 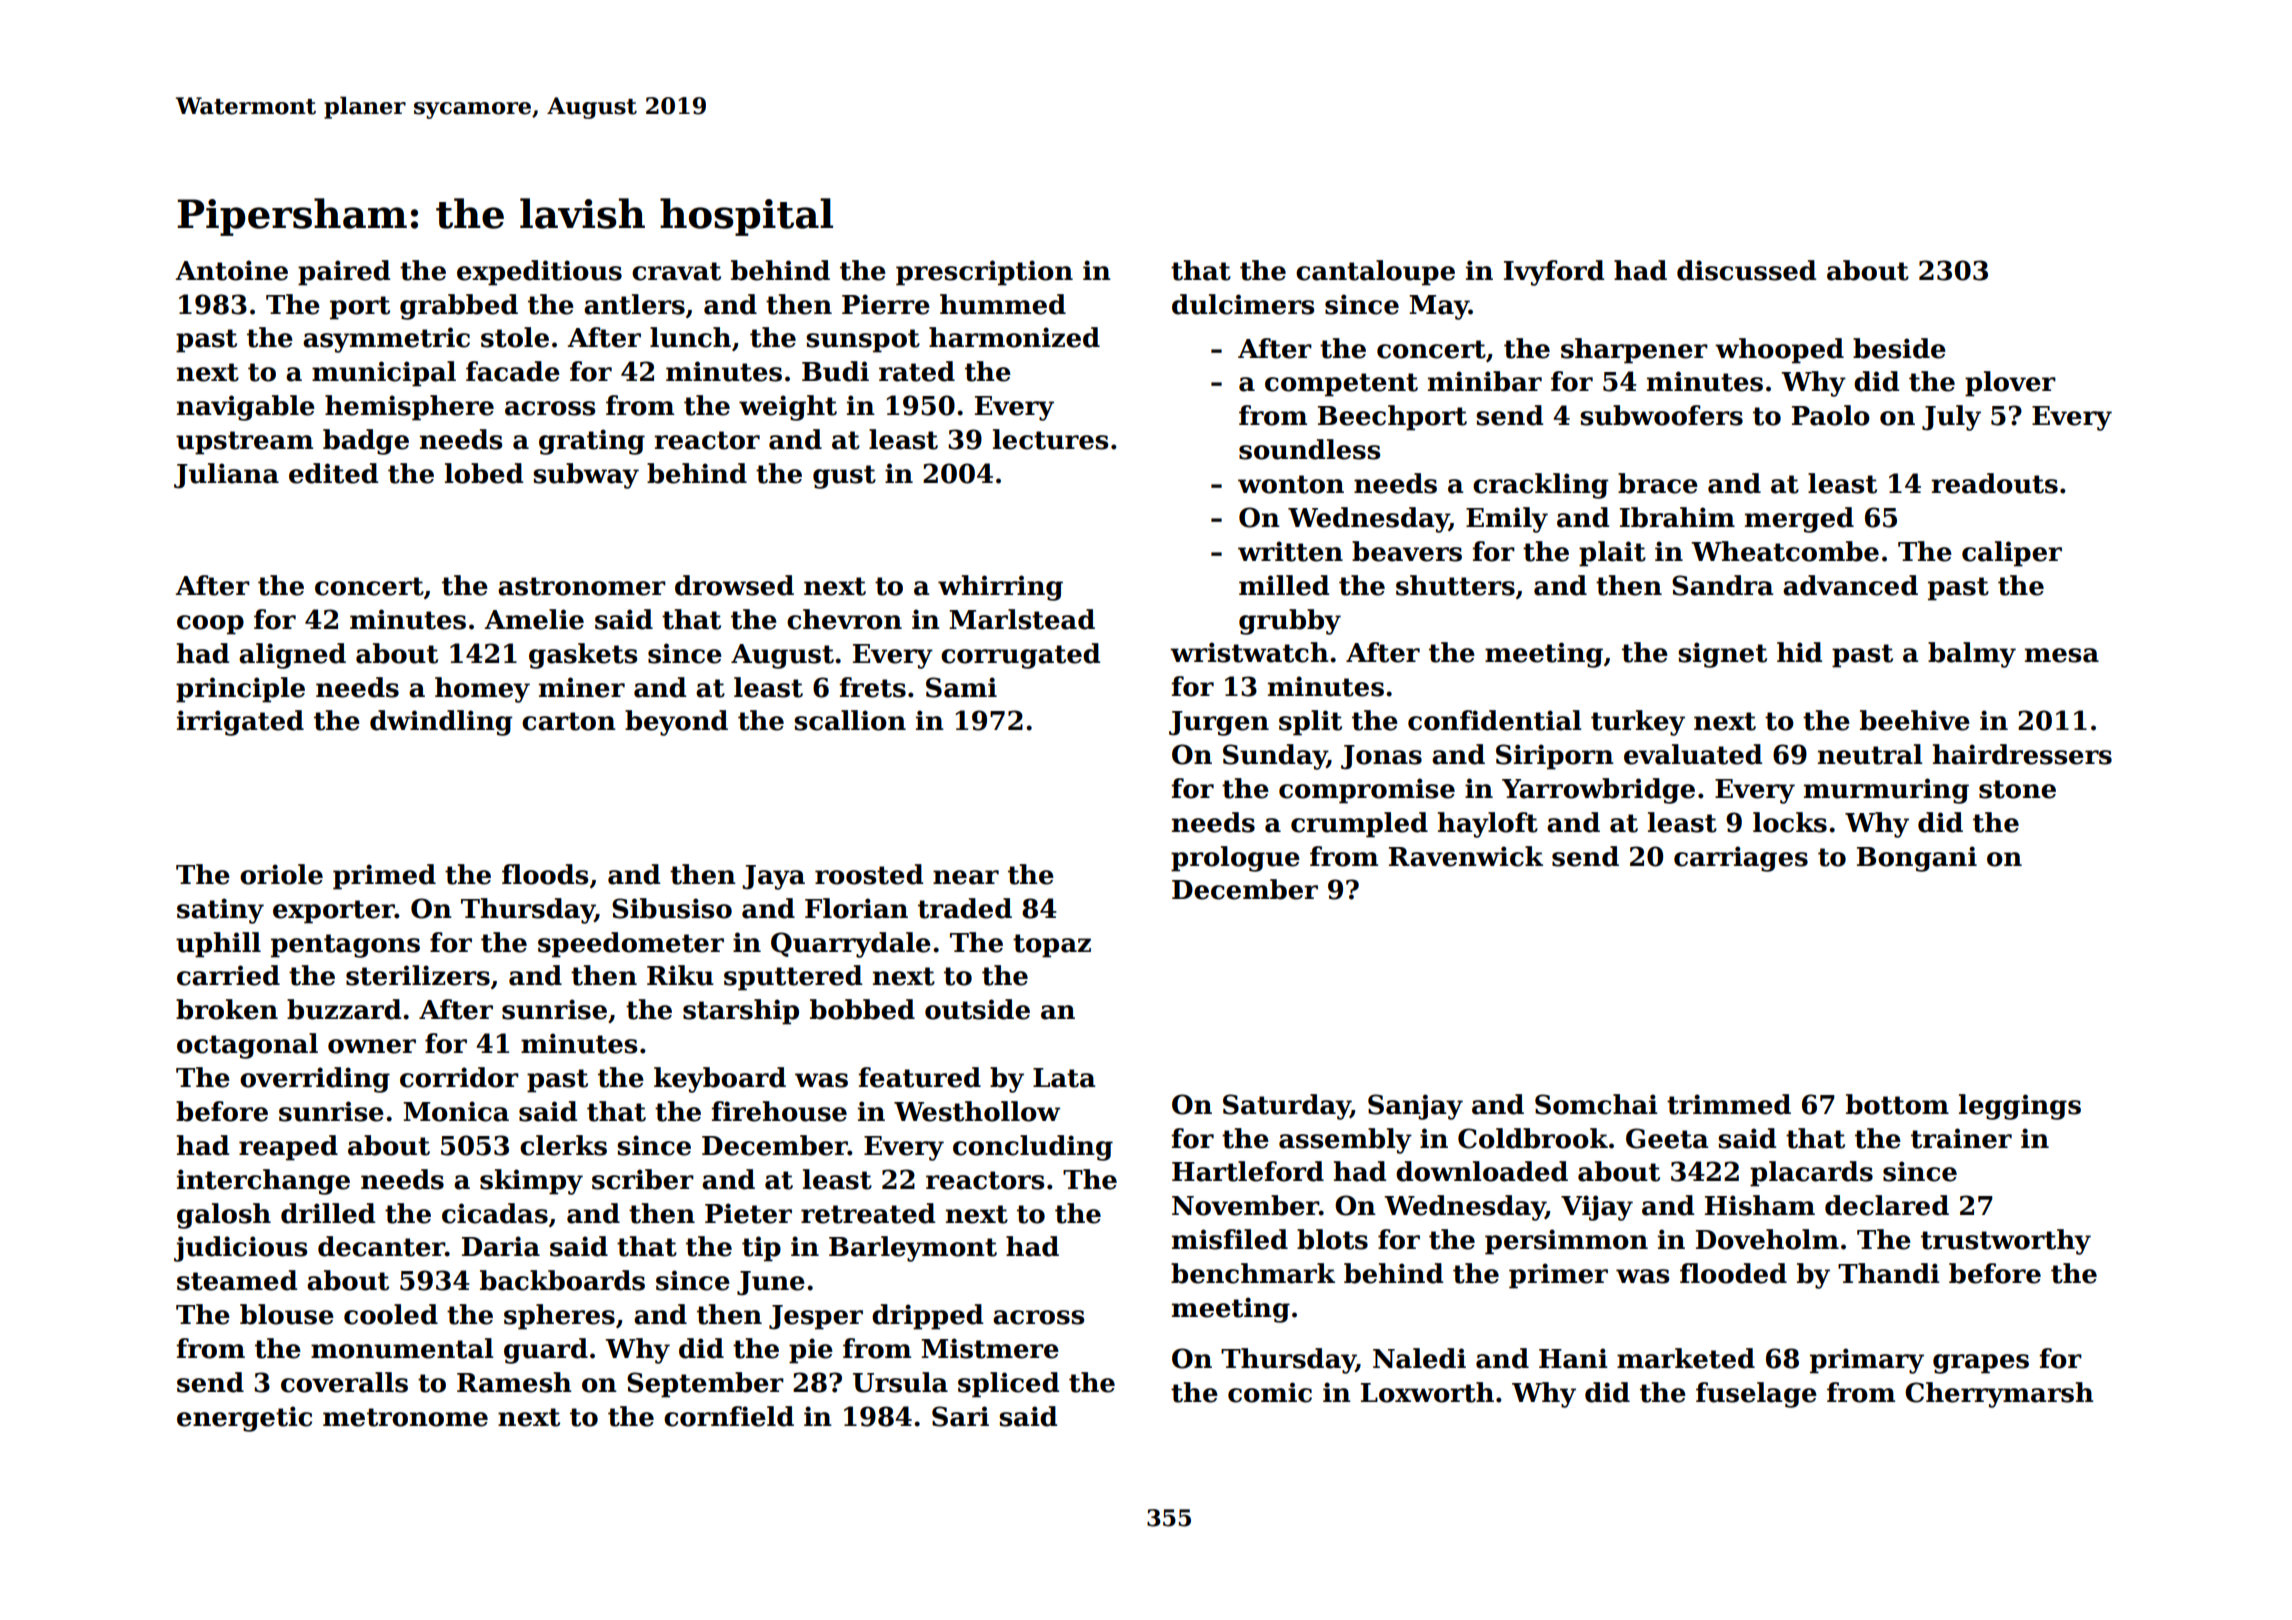 What do you see at coordinates (676, 271) in the screenshot?
I see `cravat` at bounding box center [676, 271].
